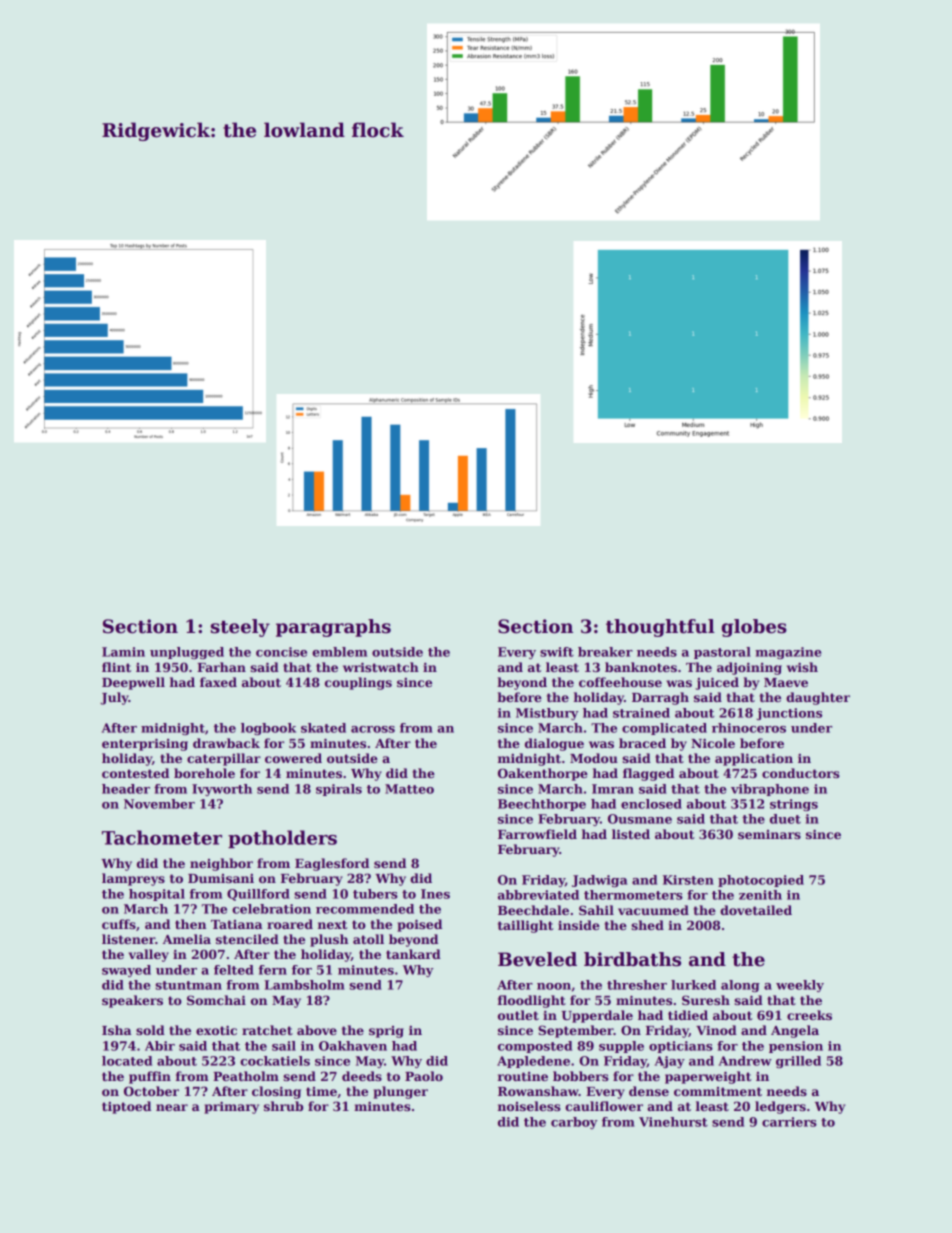 The image size is (952, 1233). What do you see at coordinates (754, 759) in the screenshot?
I see `application` at bounding box center [754, 759].
